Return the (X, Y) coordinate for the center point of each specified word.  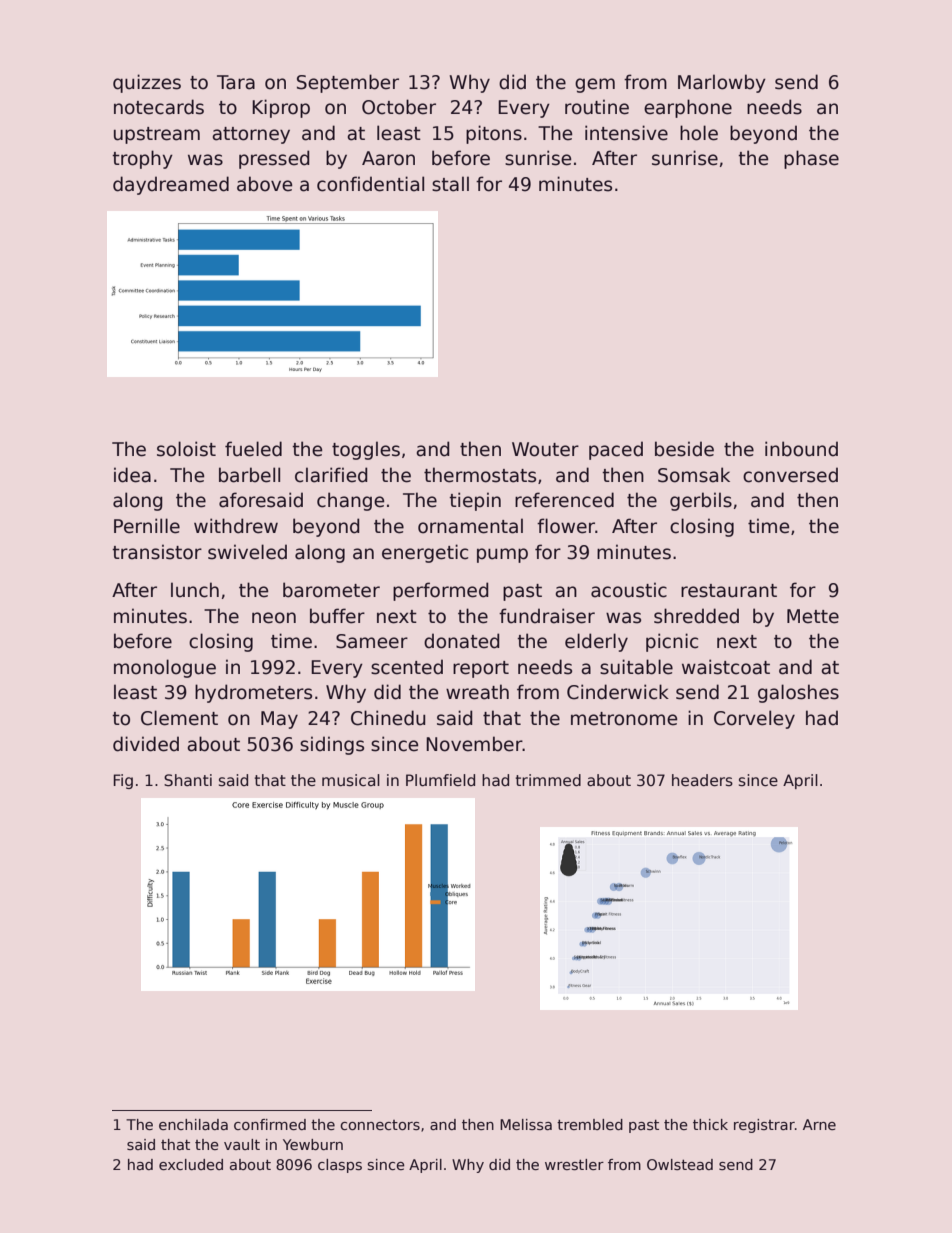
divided (146, 744)
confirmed (270, 1124)
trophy (142, 159)
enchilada (193, 1124)
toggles (366, 450)
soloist (186, 449)
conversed (790, 475)
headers (702, 780)
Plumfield (440, 780)
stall (450, 184)
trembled (590, 1124)
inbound (801, 449)
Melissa (526, 1124)
